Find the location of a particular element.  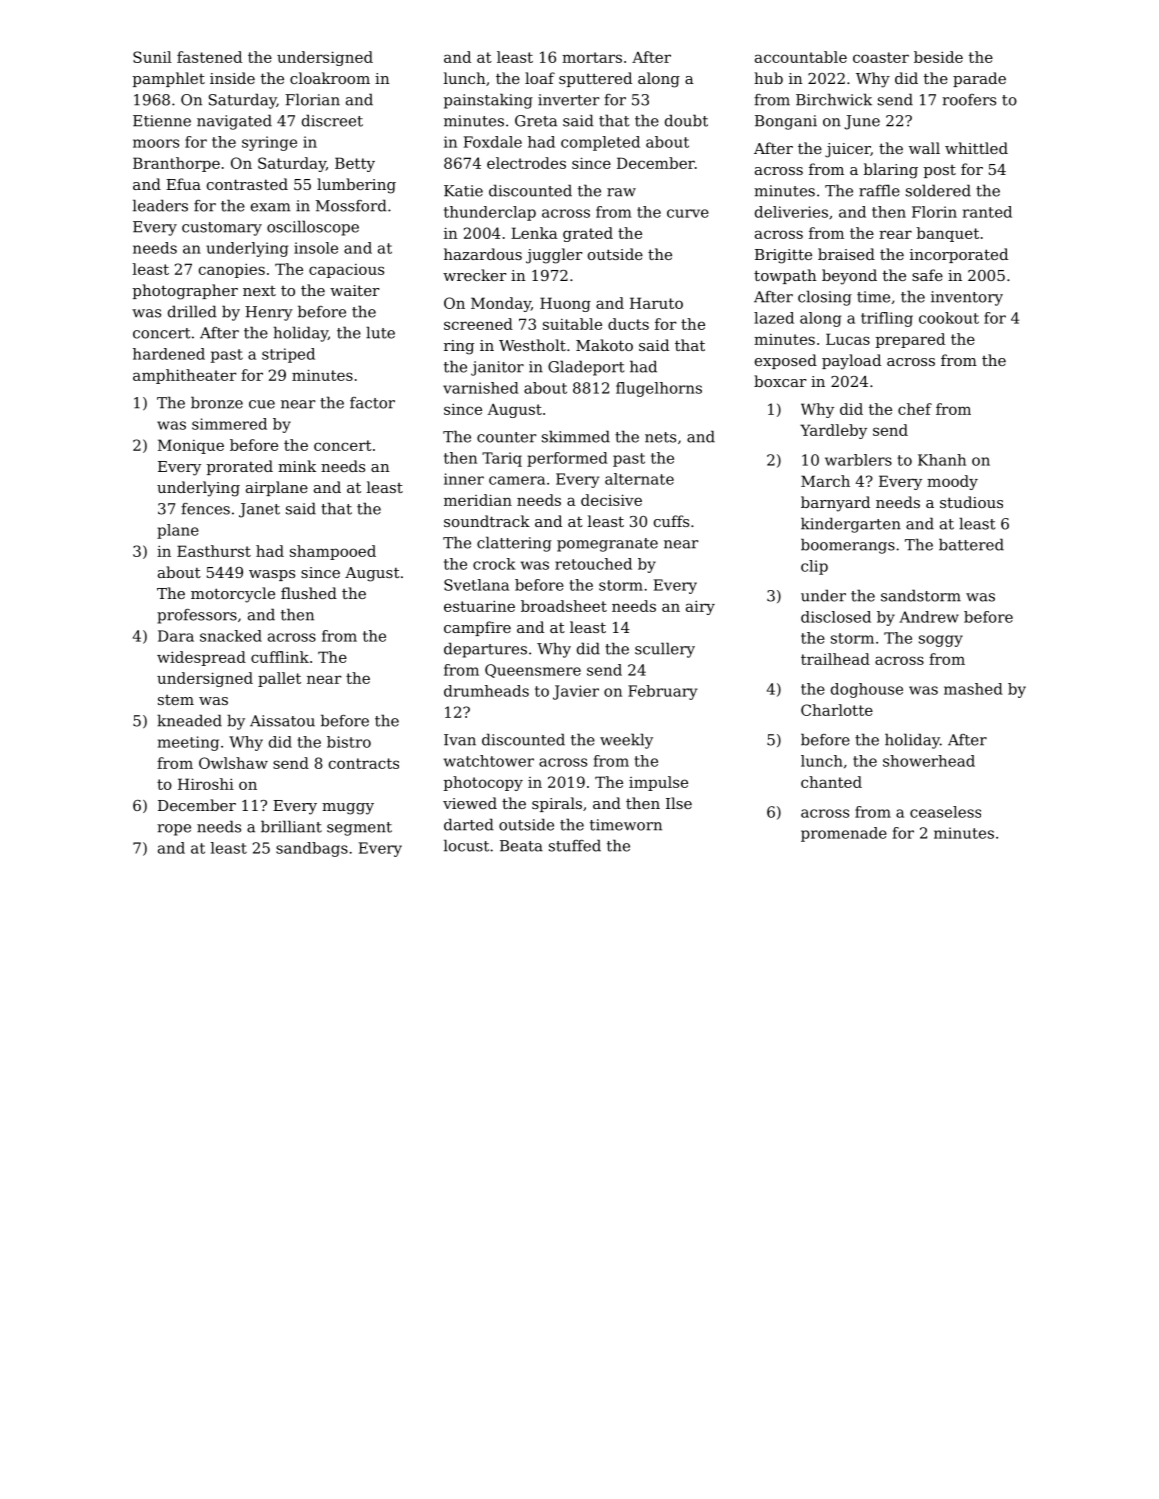

striped is located at coordinates (288, 355).
